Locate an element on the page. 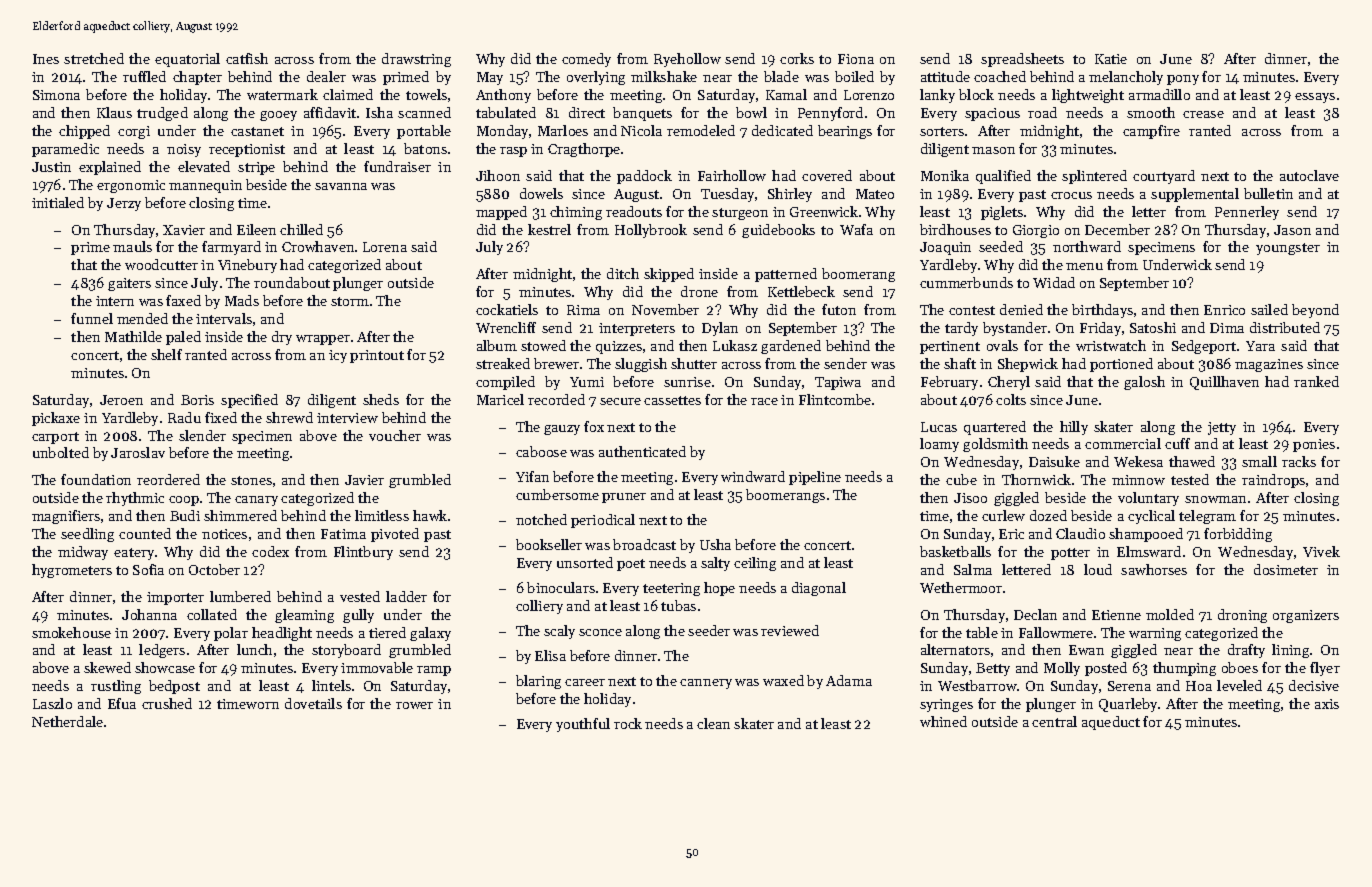  fixed is located at coordinates (221, 417).
